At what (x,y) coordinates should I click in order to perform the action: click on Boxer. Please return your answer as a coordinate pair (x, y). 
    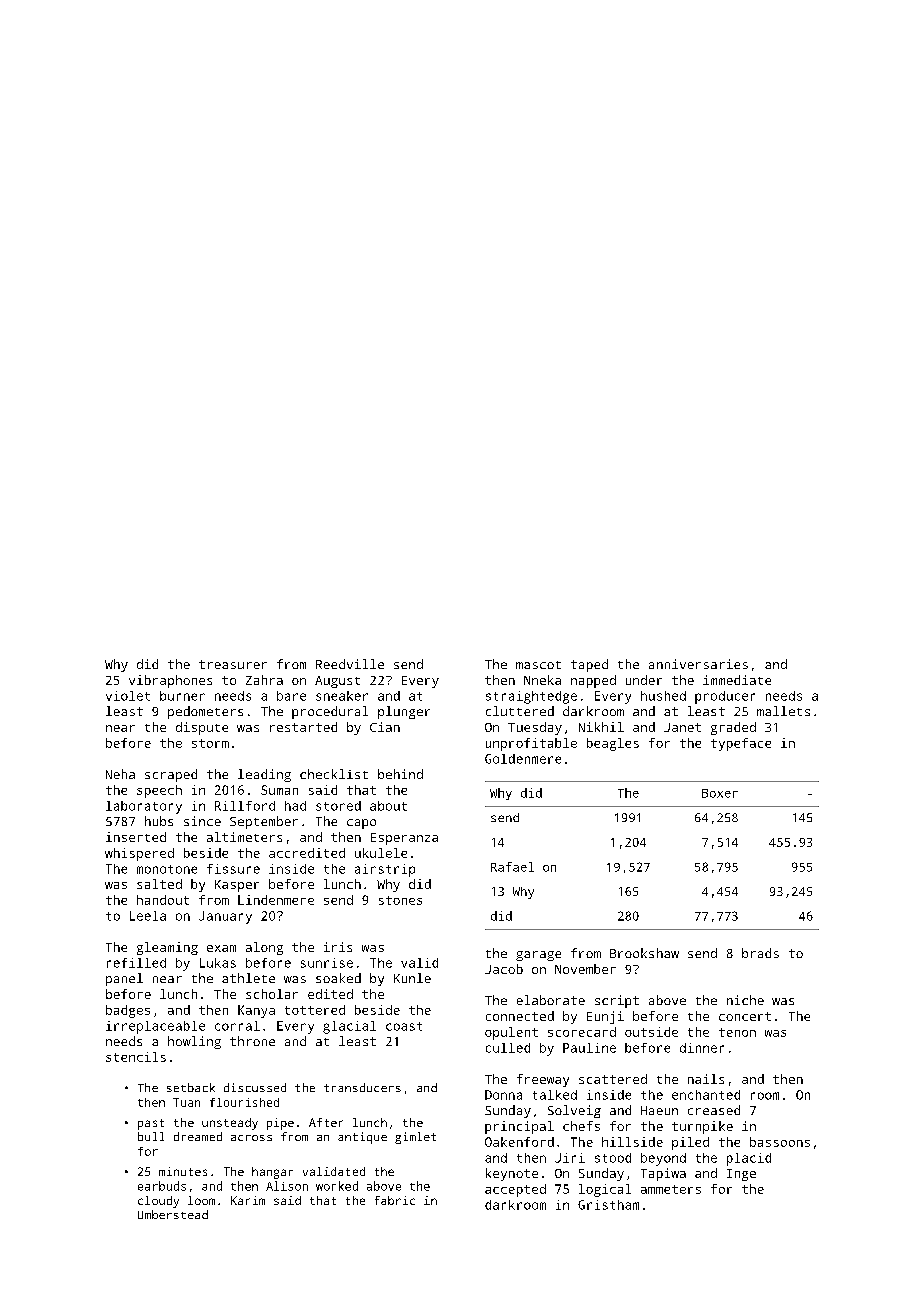
    Looking at the image, I should click on (720, 793).
